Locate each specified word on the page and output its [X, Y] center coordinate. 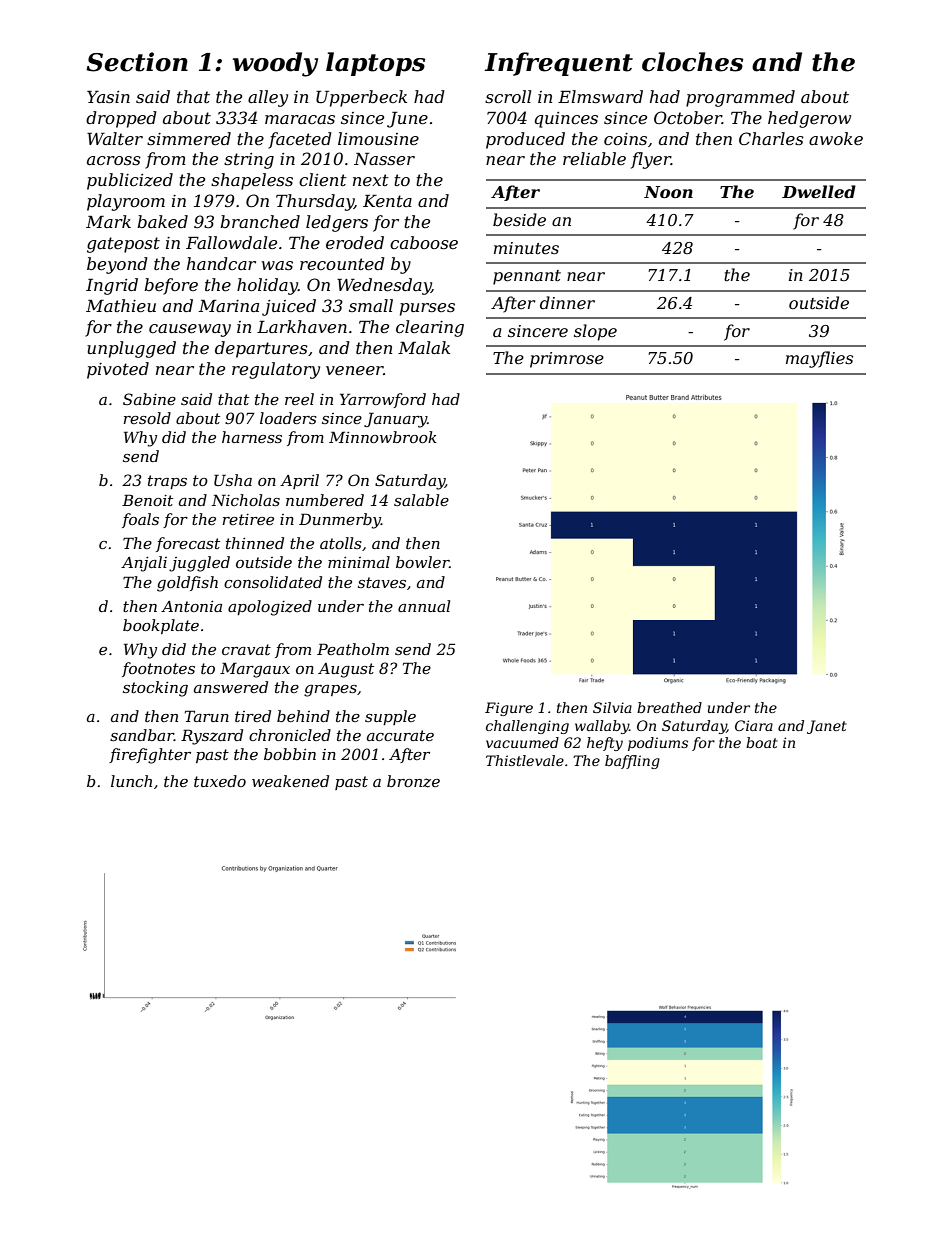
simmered [189, 138]
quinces [566, 120]
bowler [422, 562]
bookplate [161, 626]
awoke [836, 138]
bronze [413, 781]
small [371, 305]
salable [421, 500]
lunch [131, 781]
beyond [117, 265]
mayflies [819, 359]
